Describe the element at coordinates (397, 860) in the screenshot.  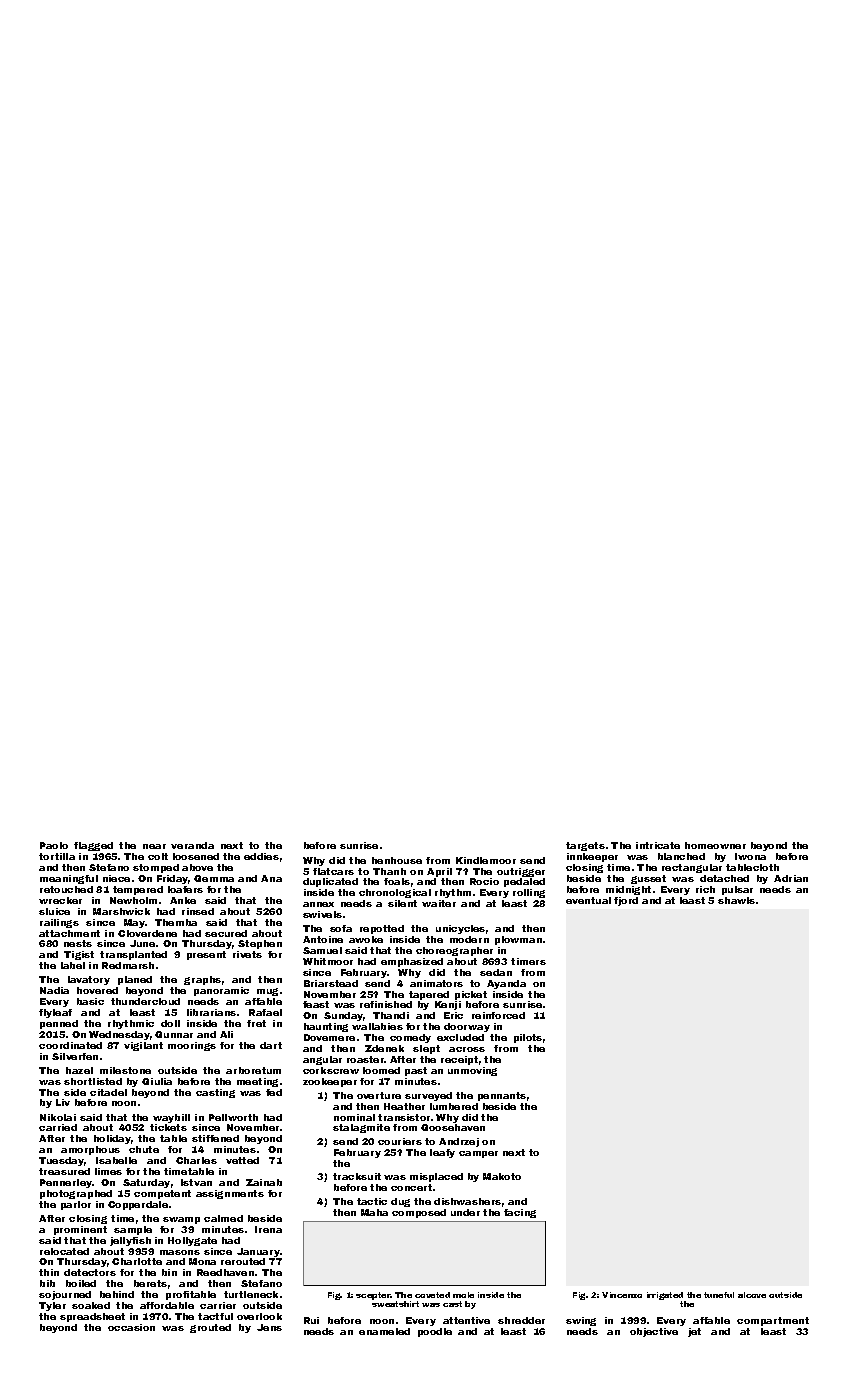
I see `henhouse` at that location.
